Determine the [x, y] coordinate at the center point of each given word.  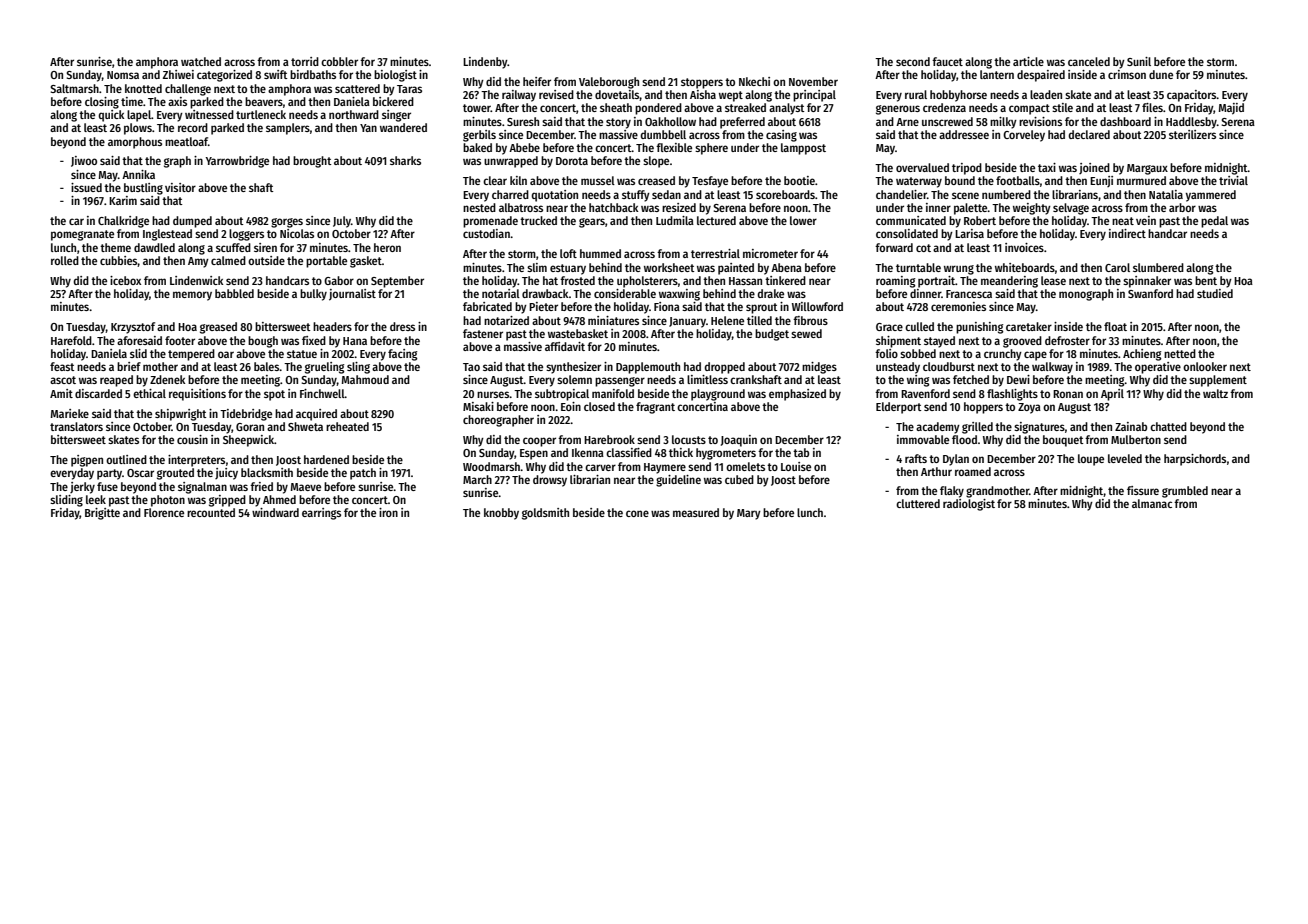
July [342, 222]
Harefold [71, 340]
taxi [1047, 167]
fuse [107, 486]
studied [1215, 293]
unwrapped [511, 162]
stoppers [702, 83]
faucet [947, 61]
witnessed [209, 114]
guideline [678, 481]
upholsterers [647, 282]
